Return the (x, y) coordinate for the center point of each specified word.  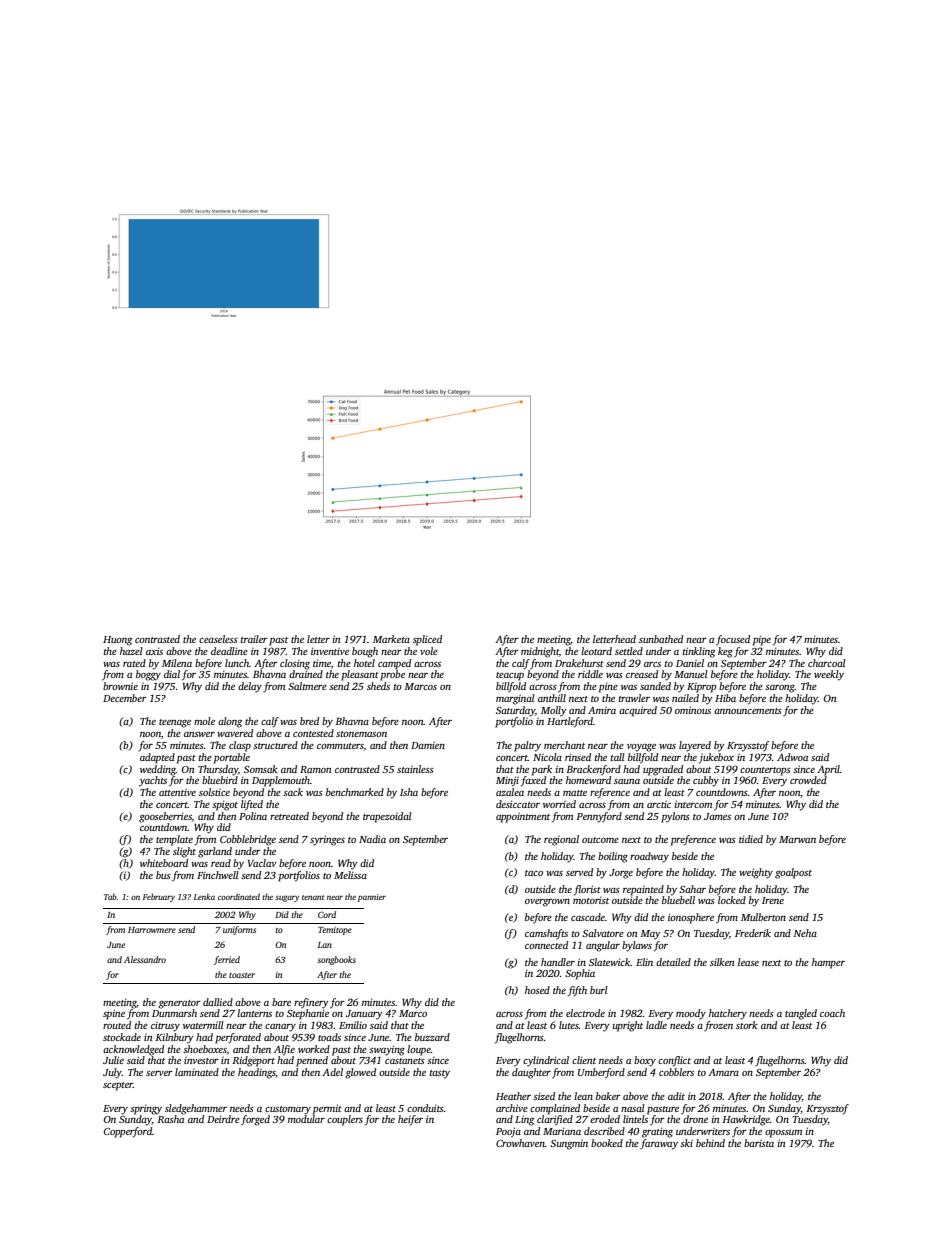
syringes (327, 840)
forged (255, 1120)
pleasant (360, 675)
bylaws (637, 946)
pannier (372, 898)
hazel (131, 651)
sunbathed (661, 639)
